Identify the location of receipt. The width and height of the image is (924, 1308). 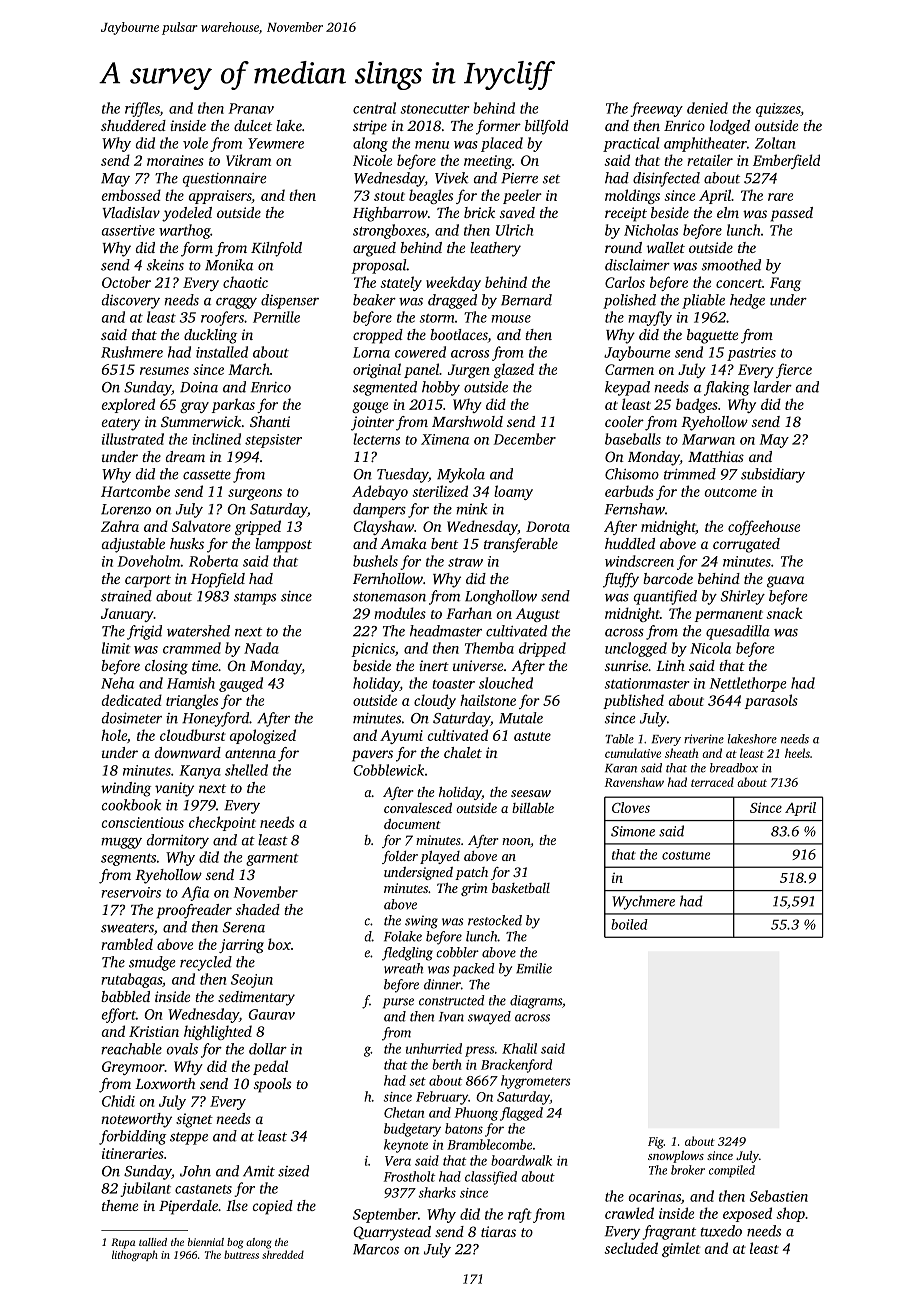
(626, 214).
